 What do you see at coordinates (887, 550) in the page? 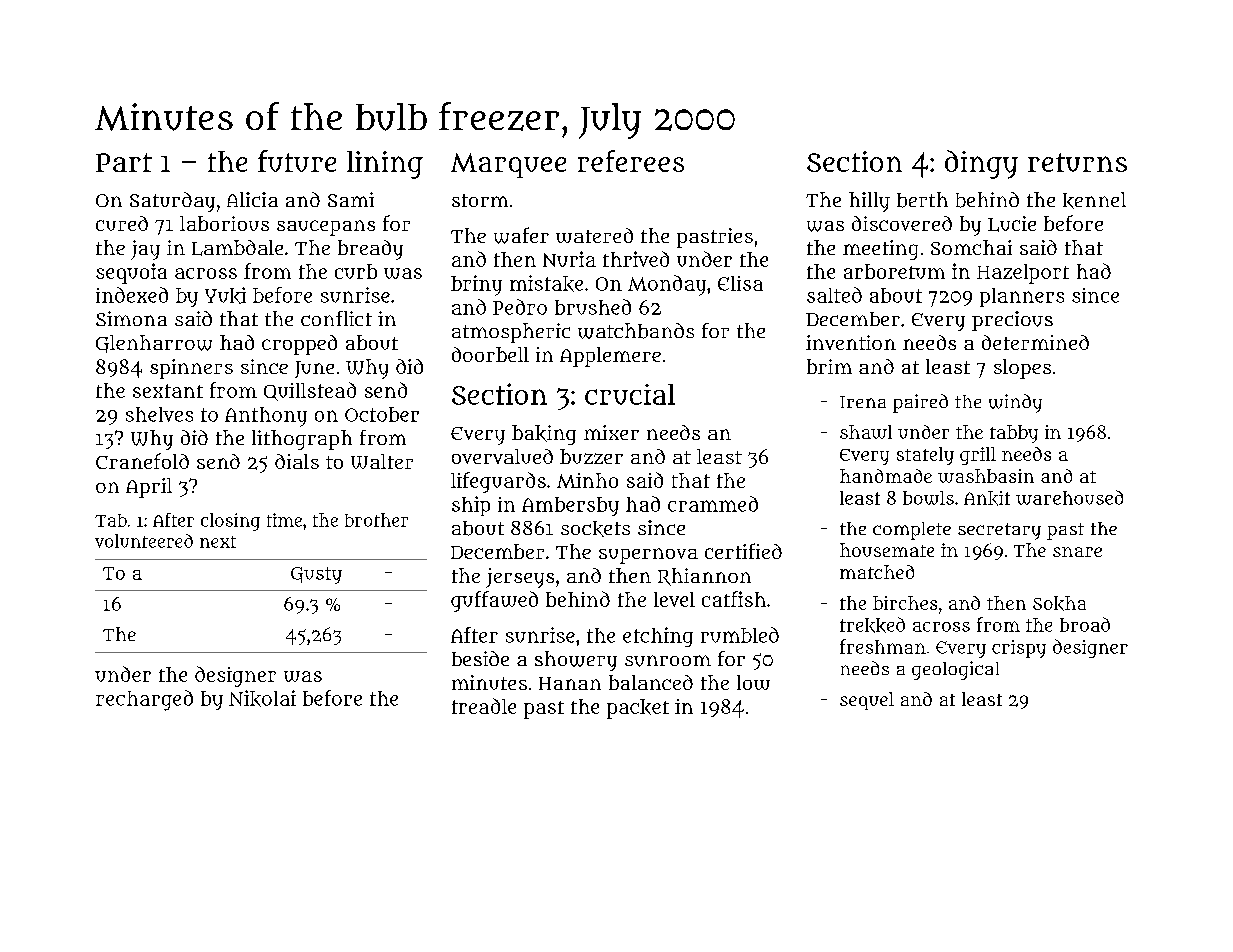
I see `housemate` at bounding box center [887, 550].
